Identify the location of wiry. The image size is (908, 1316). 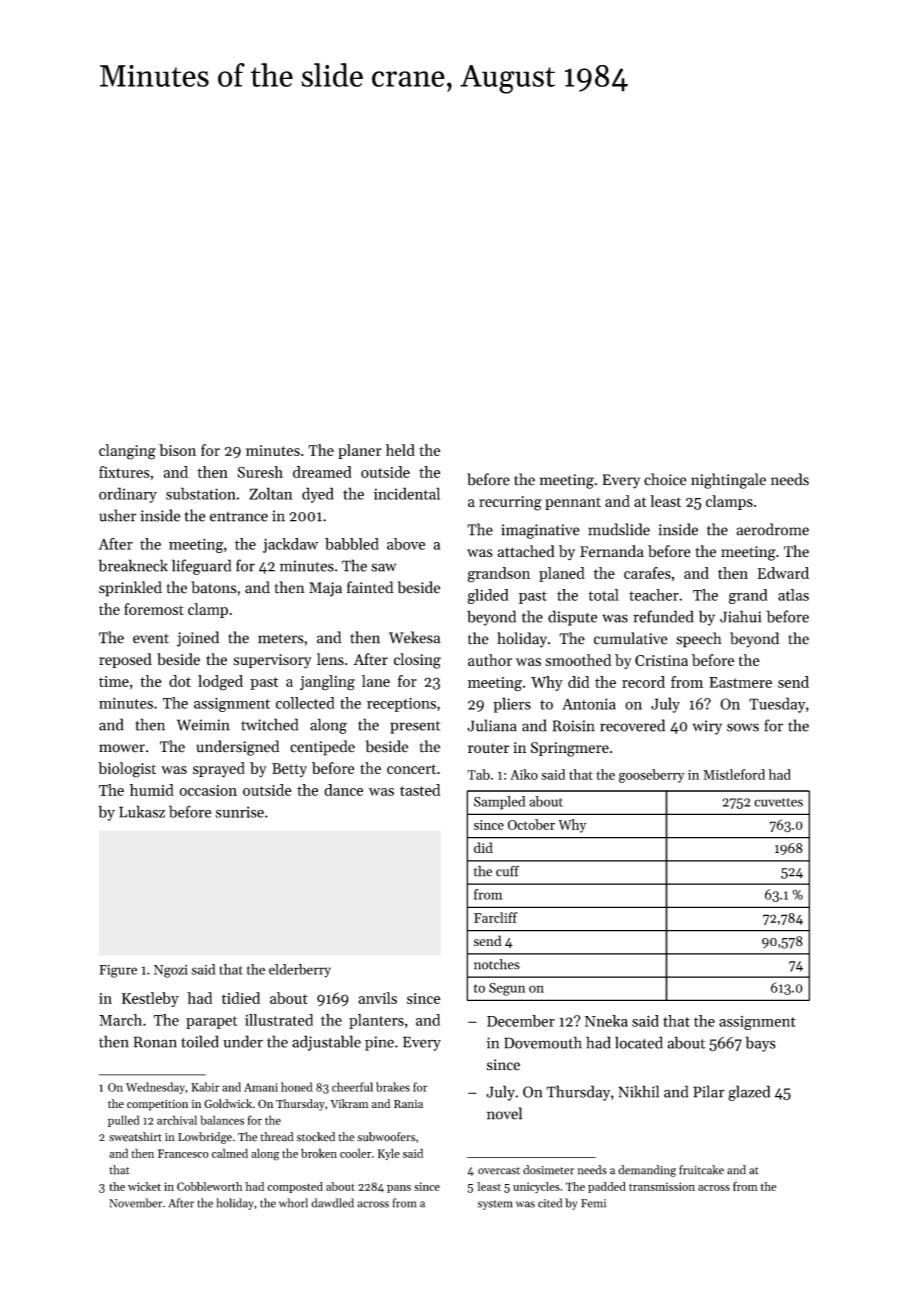
(707, 727).
